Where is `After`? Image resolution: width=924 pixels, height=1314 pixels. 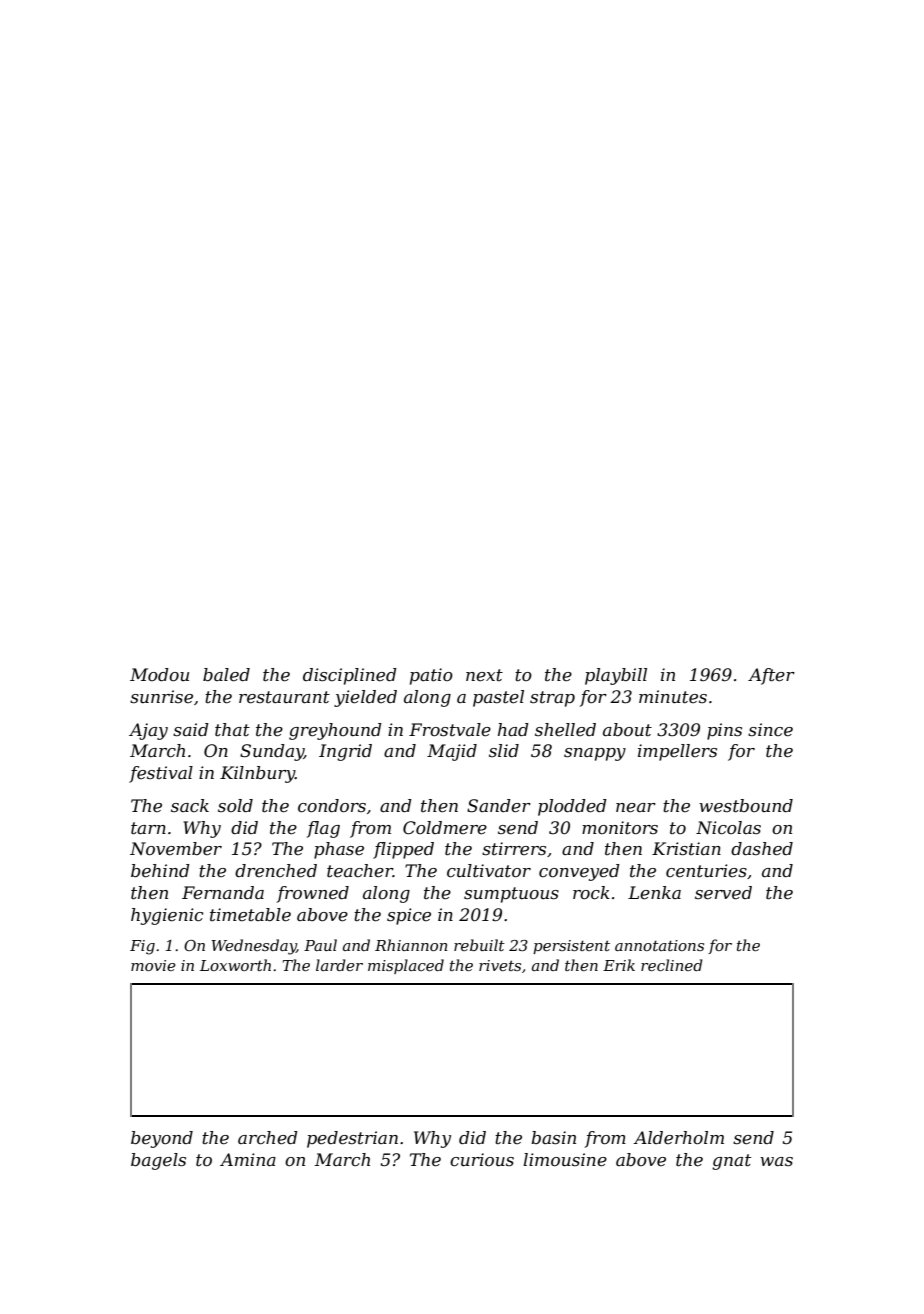
After is located at coordinates (771, 676).
